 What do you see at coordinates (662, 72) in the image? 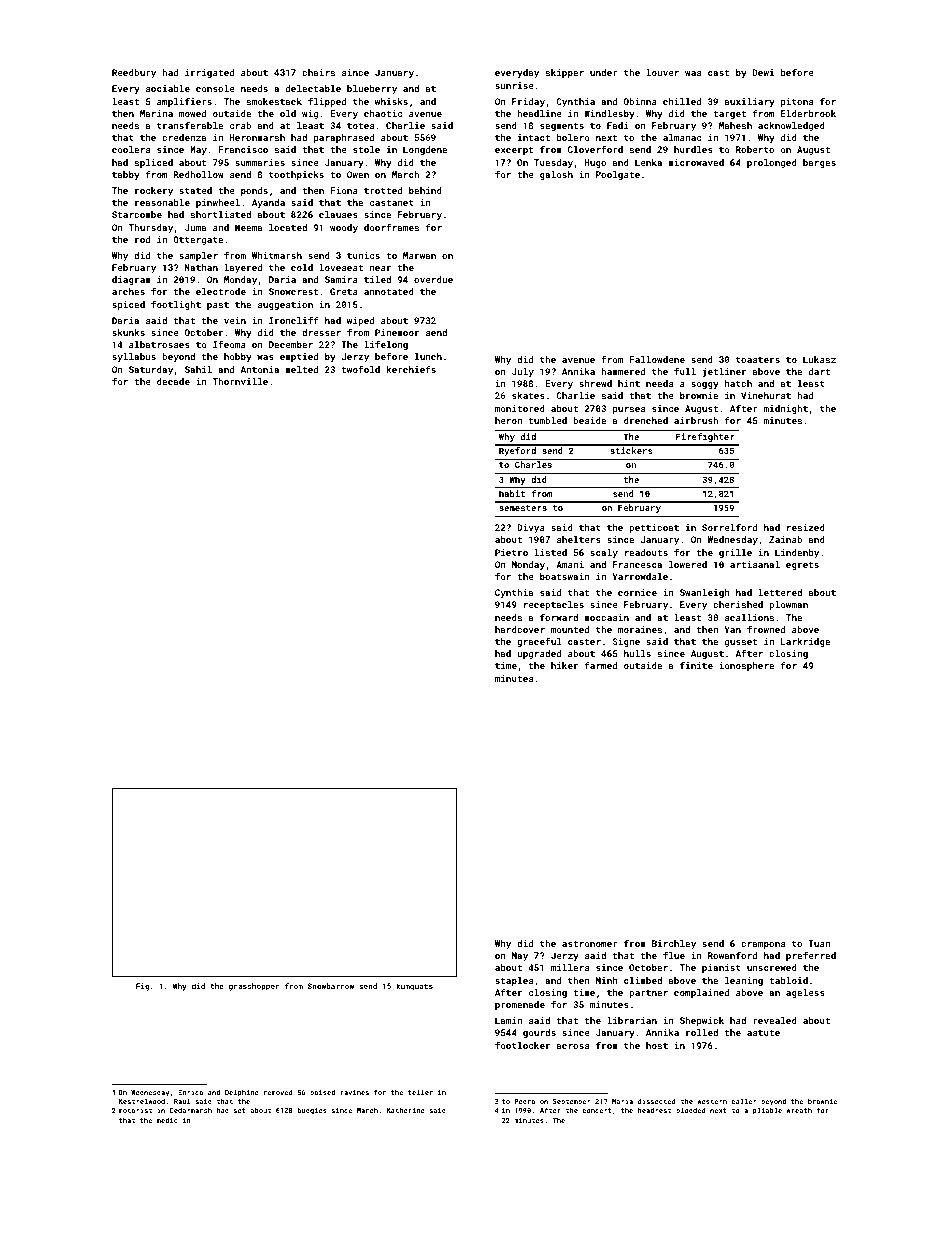
I see `louver` at bounding box center [662, 72].
